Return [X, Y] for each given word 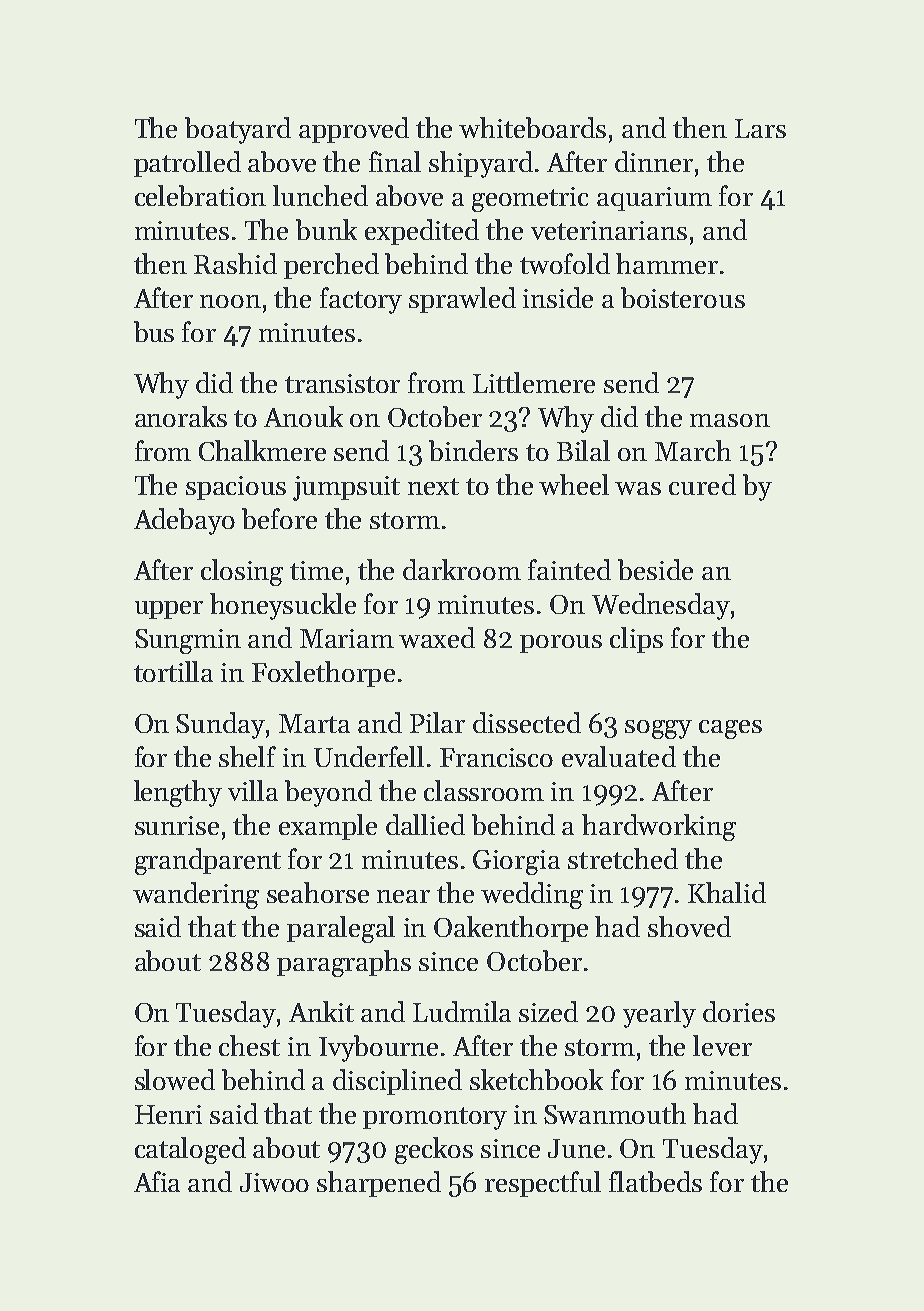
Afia [157, 1181]
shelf [247, 756]
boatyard [238, 130]
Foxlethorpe [323, 674]
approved [354, 130]
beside [655, 569]
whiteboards [532, 127]
